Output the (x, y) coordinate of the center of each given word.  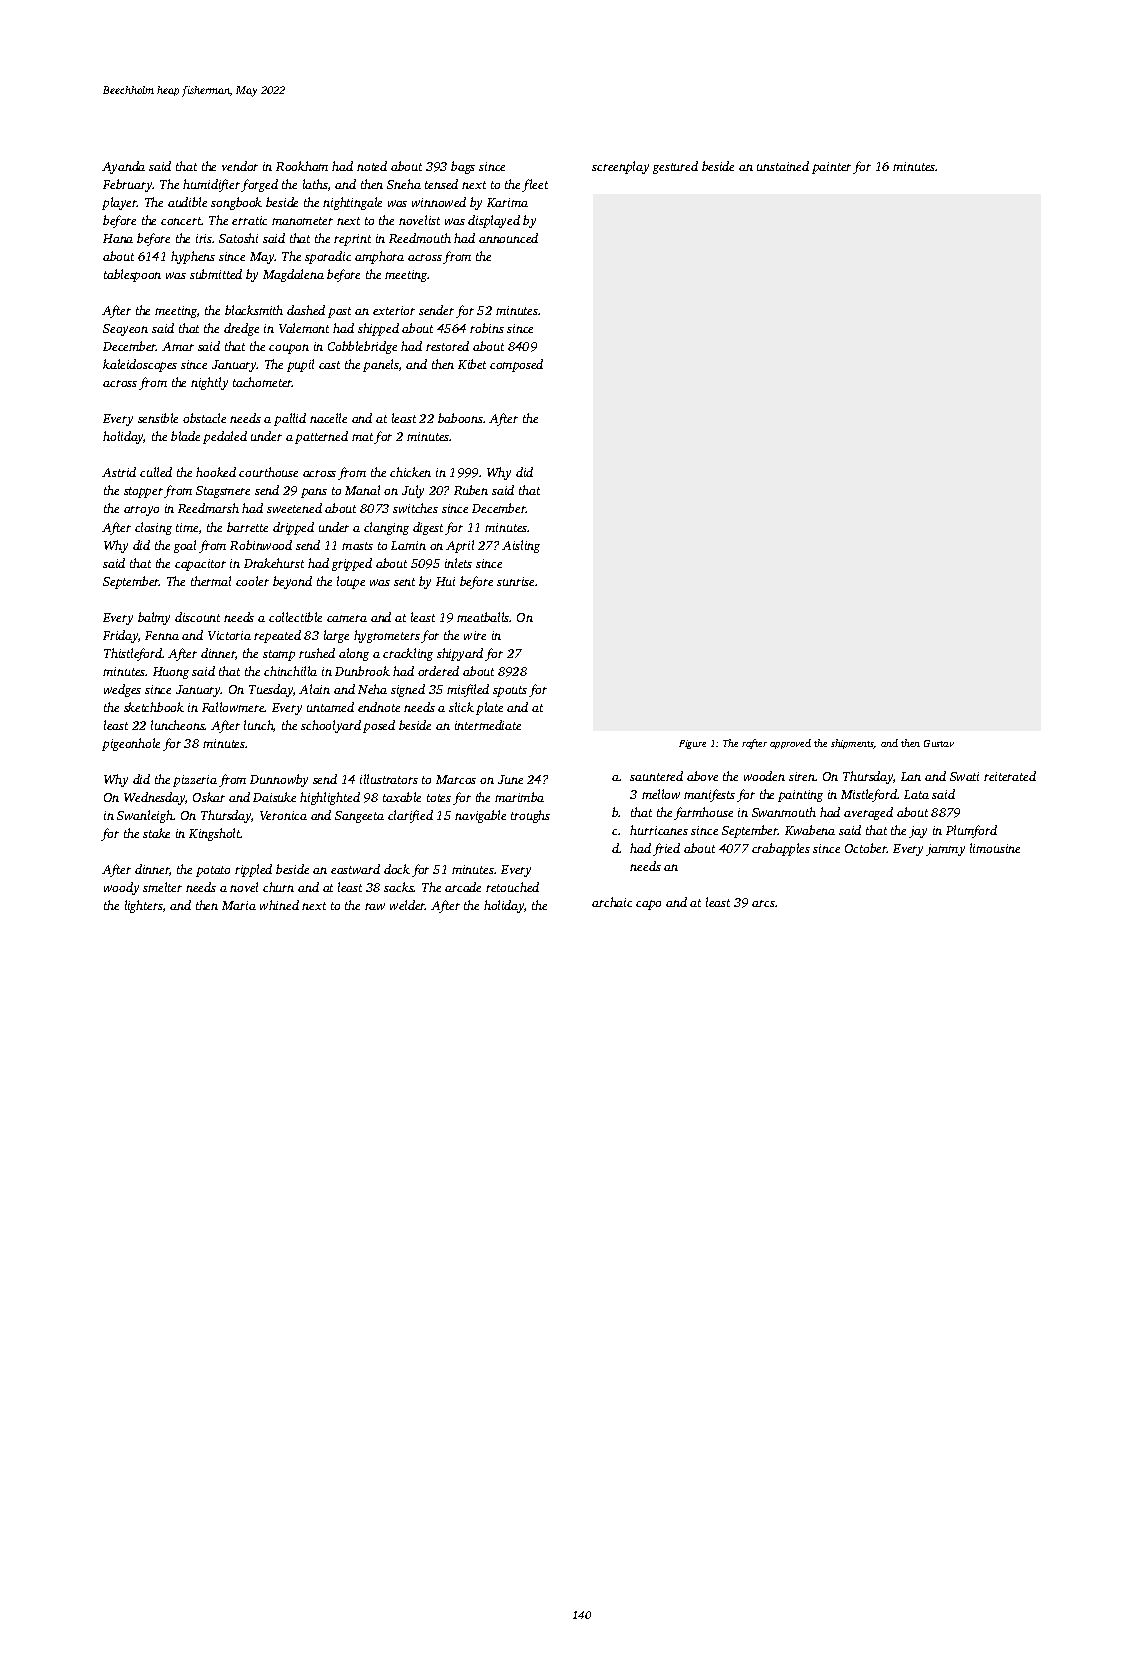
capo (648, 905)
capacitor (200, 565)
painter (831, 168)
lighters (144, 906)
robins (487, 328)
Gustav (939, 743)
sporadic (328, 257)
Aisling (521, 546)
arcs (763, 903)
